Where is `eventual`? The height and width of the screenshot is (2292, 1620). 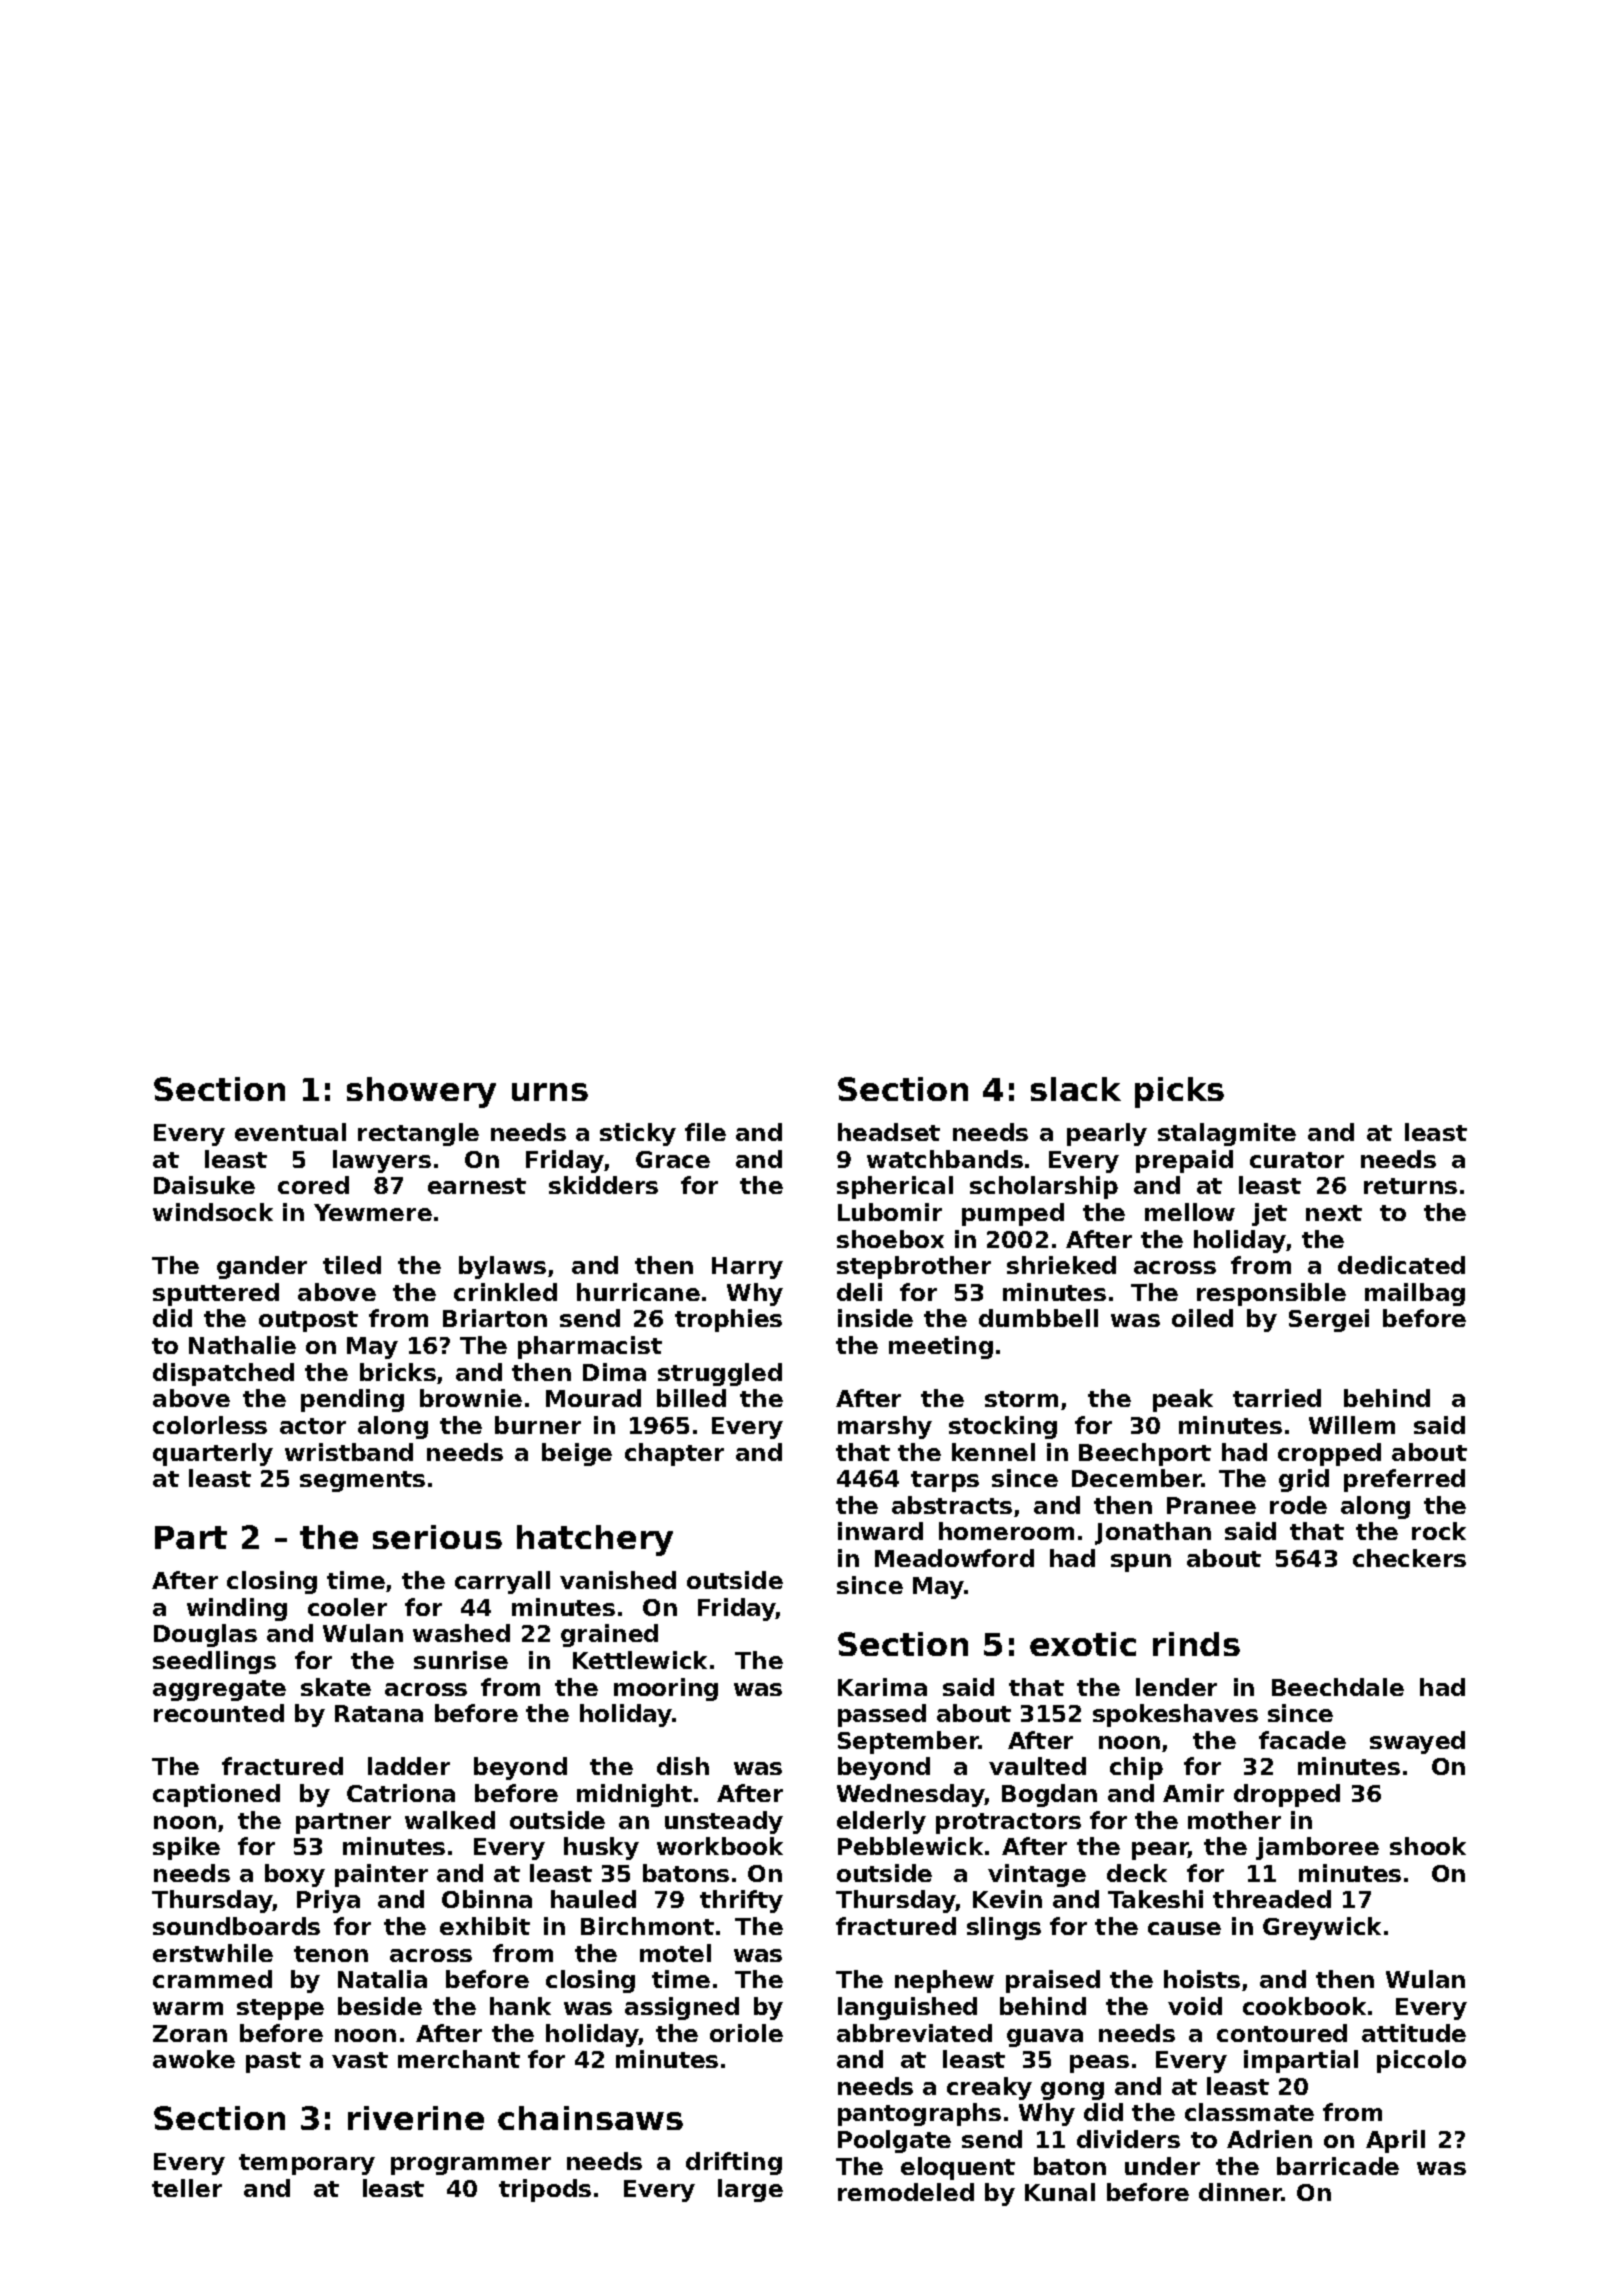
eventual is located at coordinates (290, 1132).
